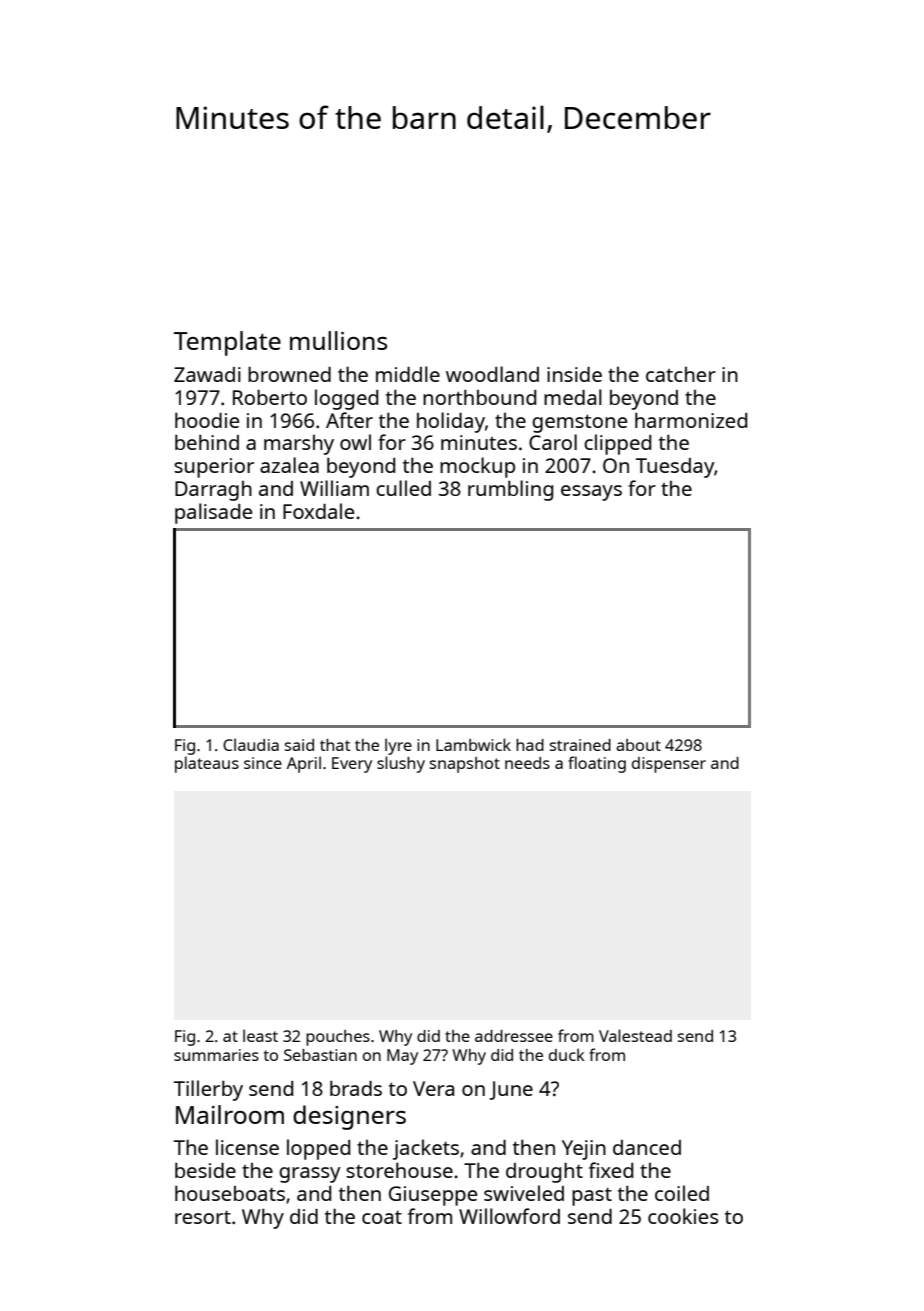  I want to click on Valestead, so click(635, 1035).
